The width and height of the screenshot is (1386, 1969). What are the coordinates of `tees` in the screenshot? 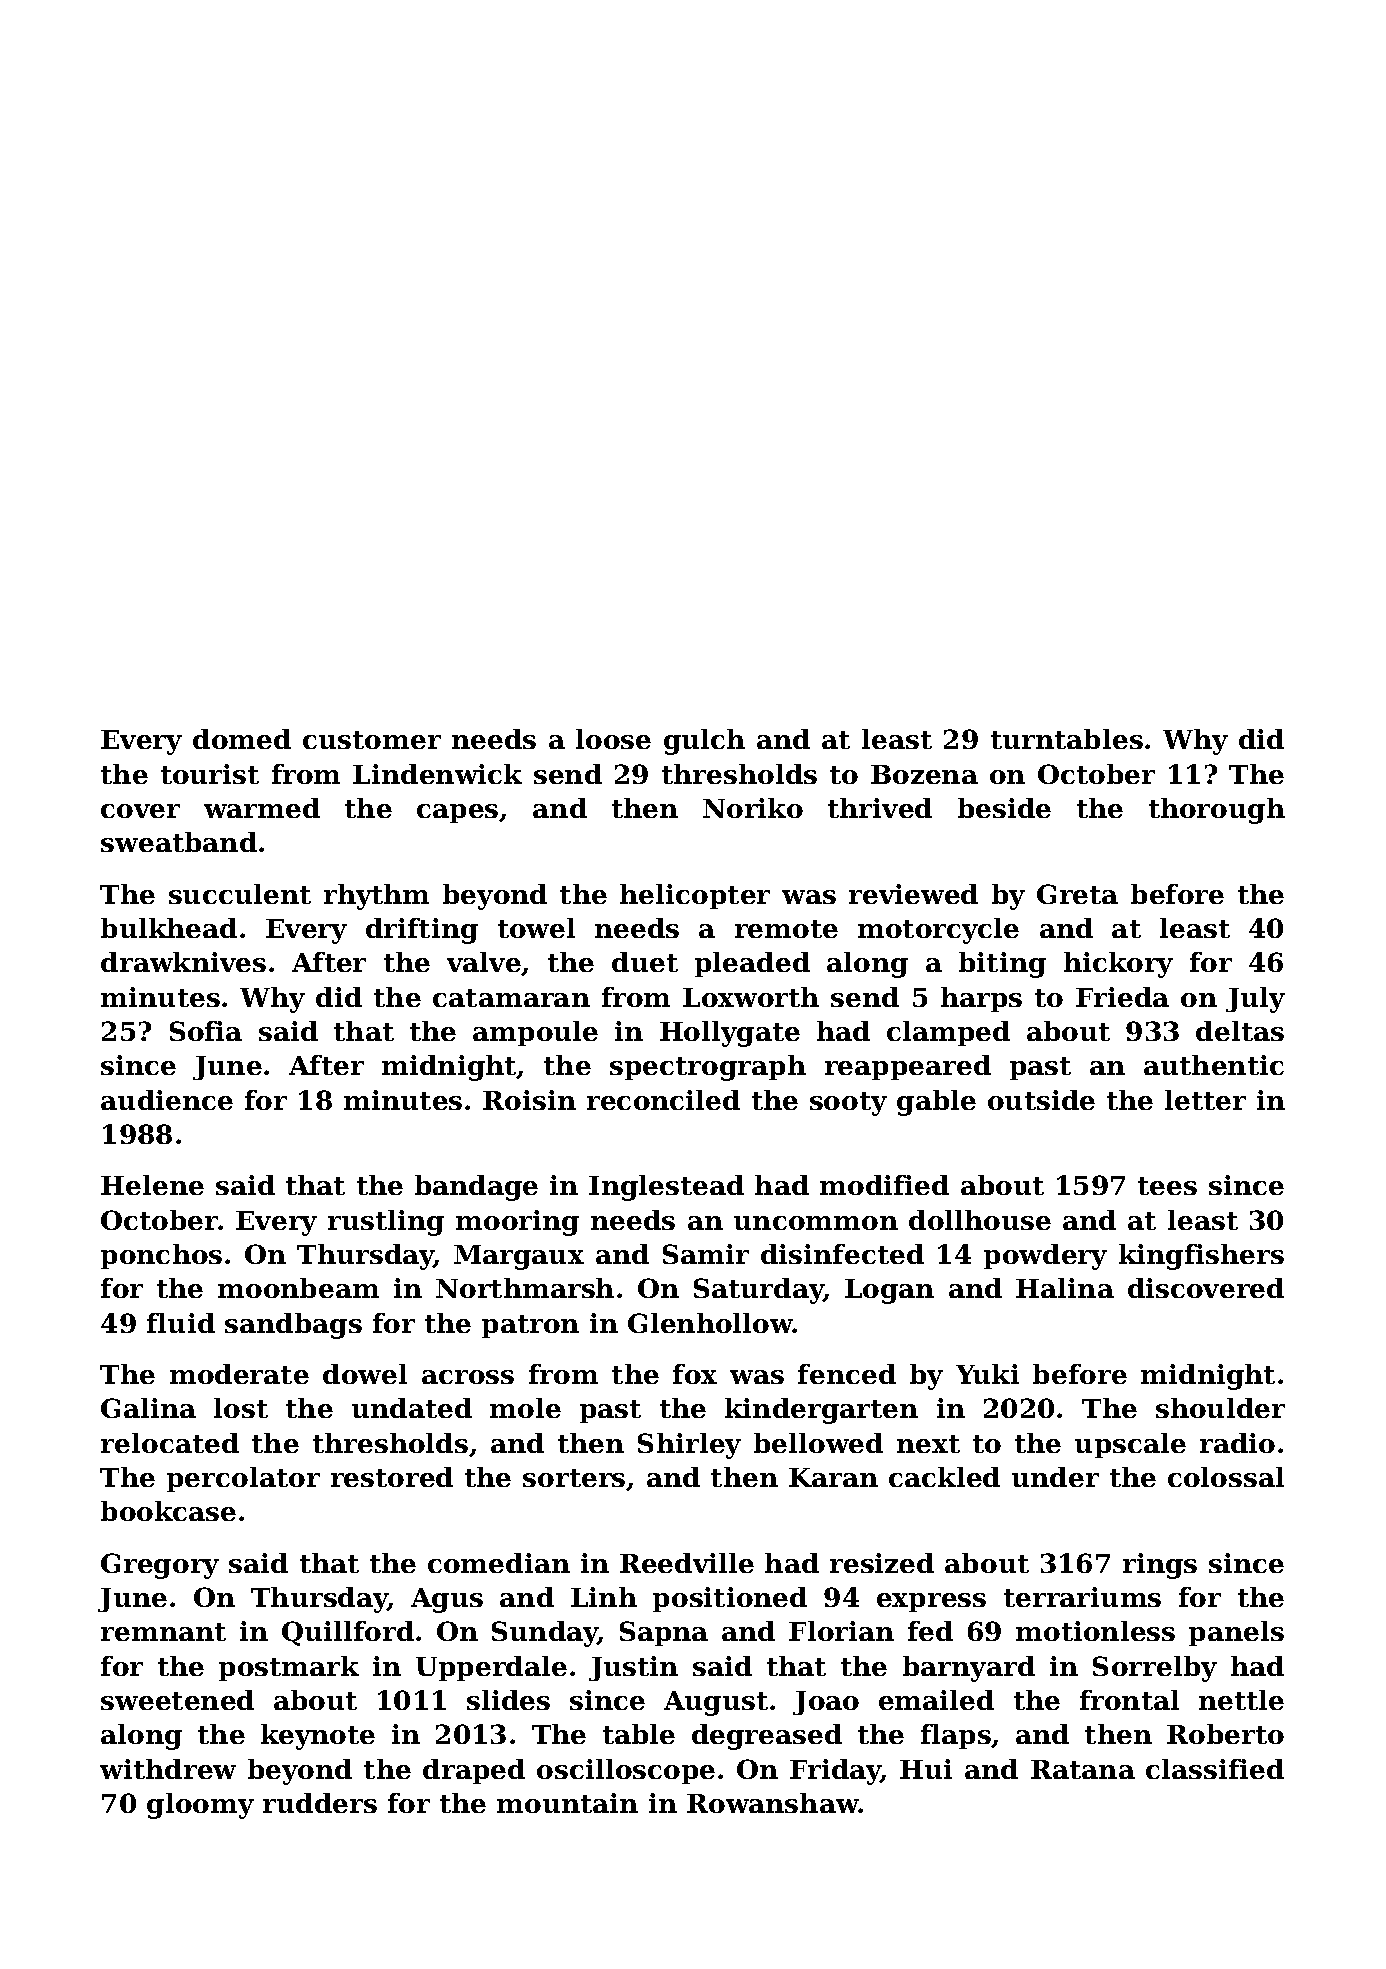 It's located at (1167, 1186).
